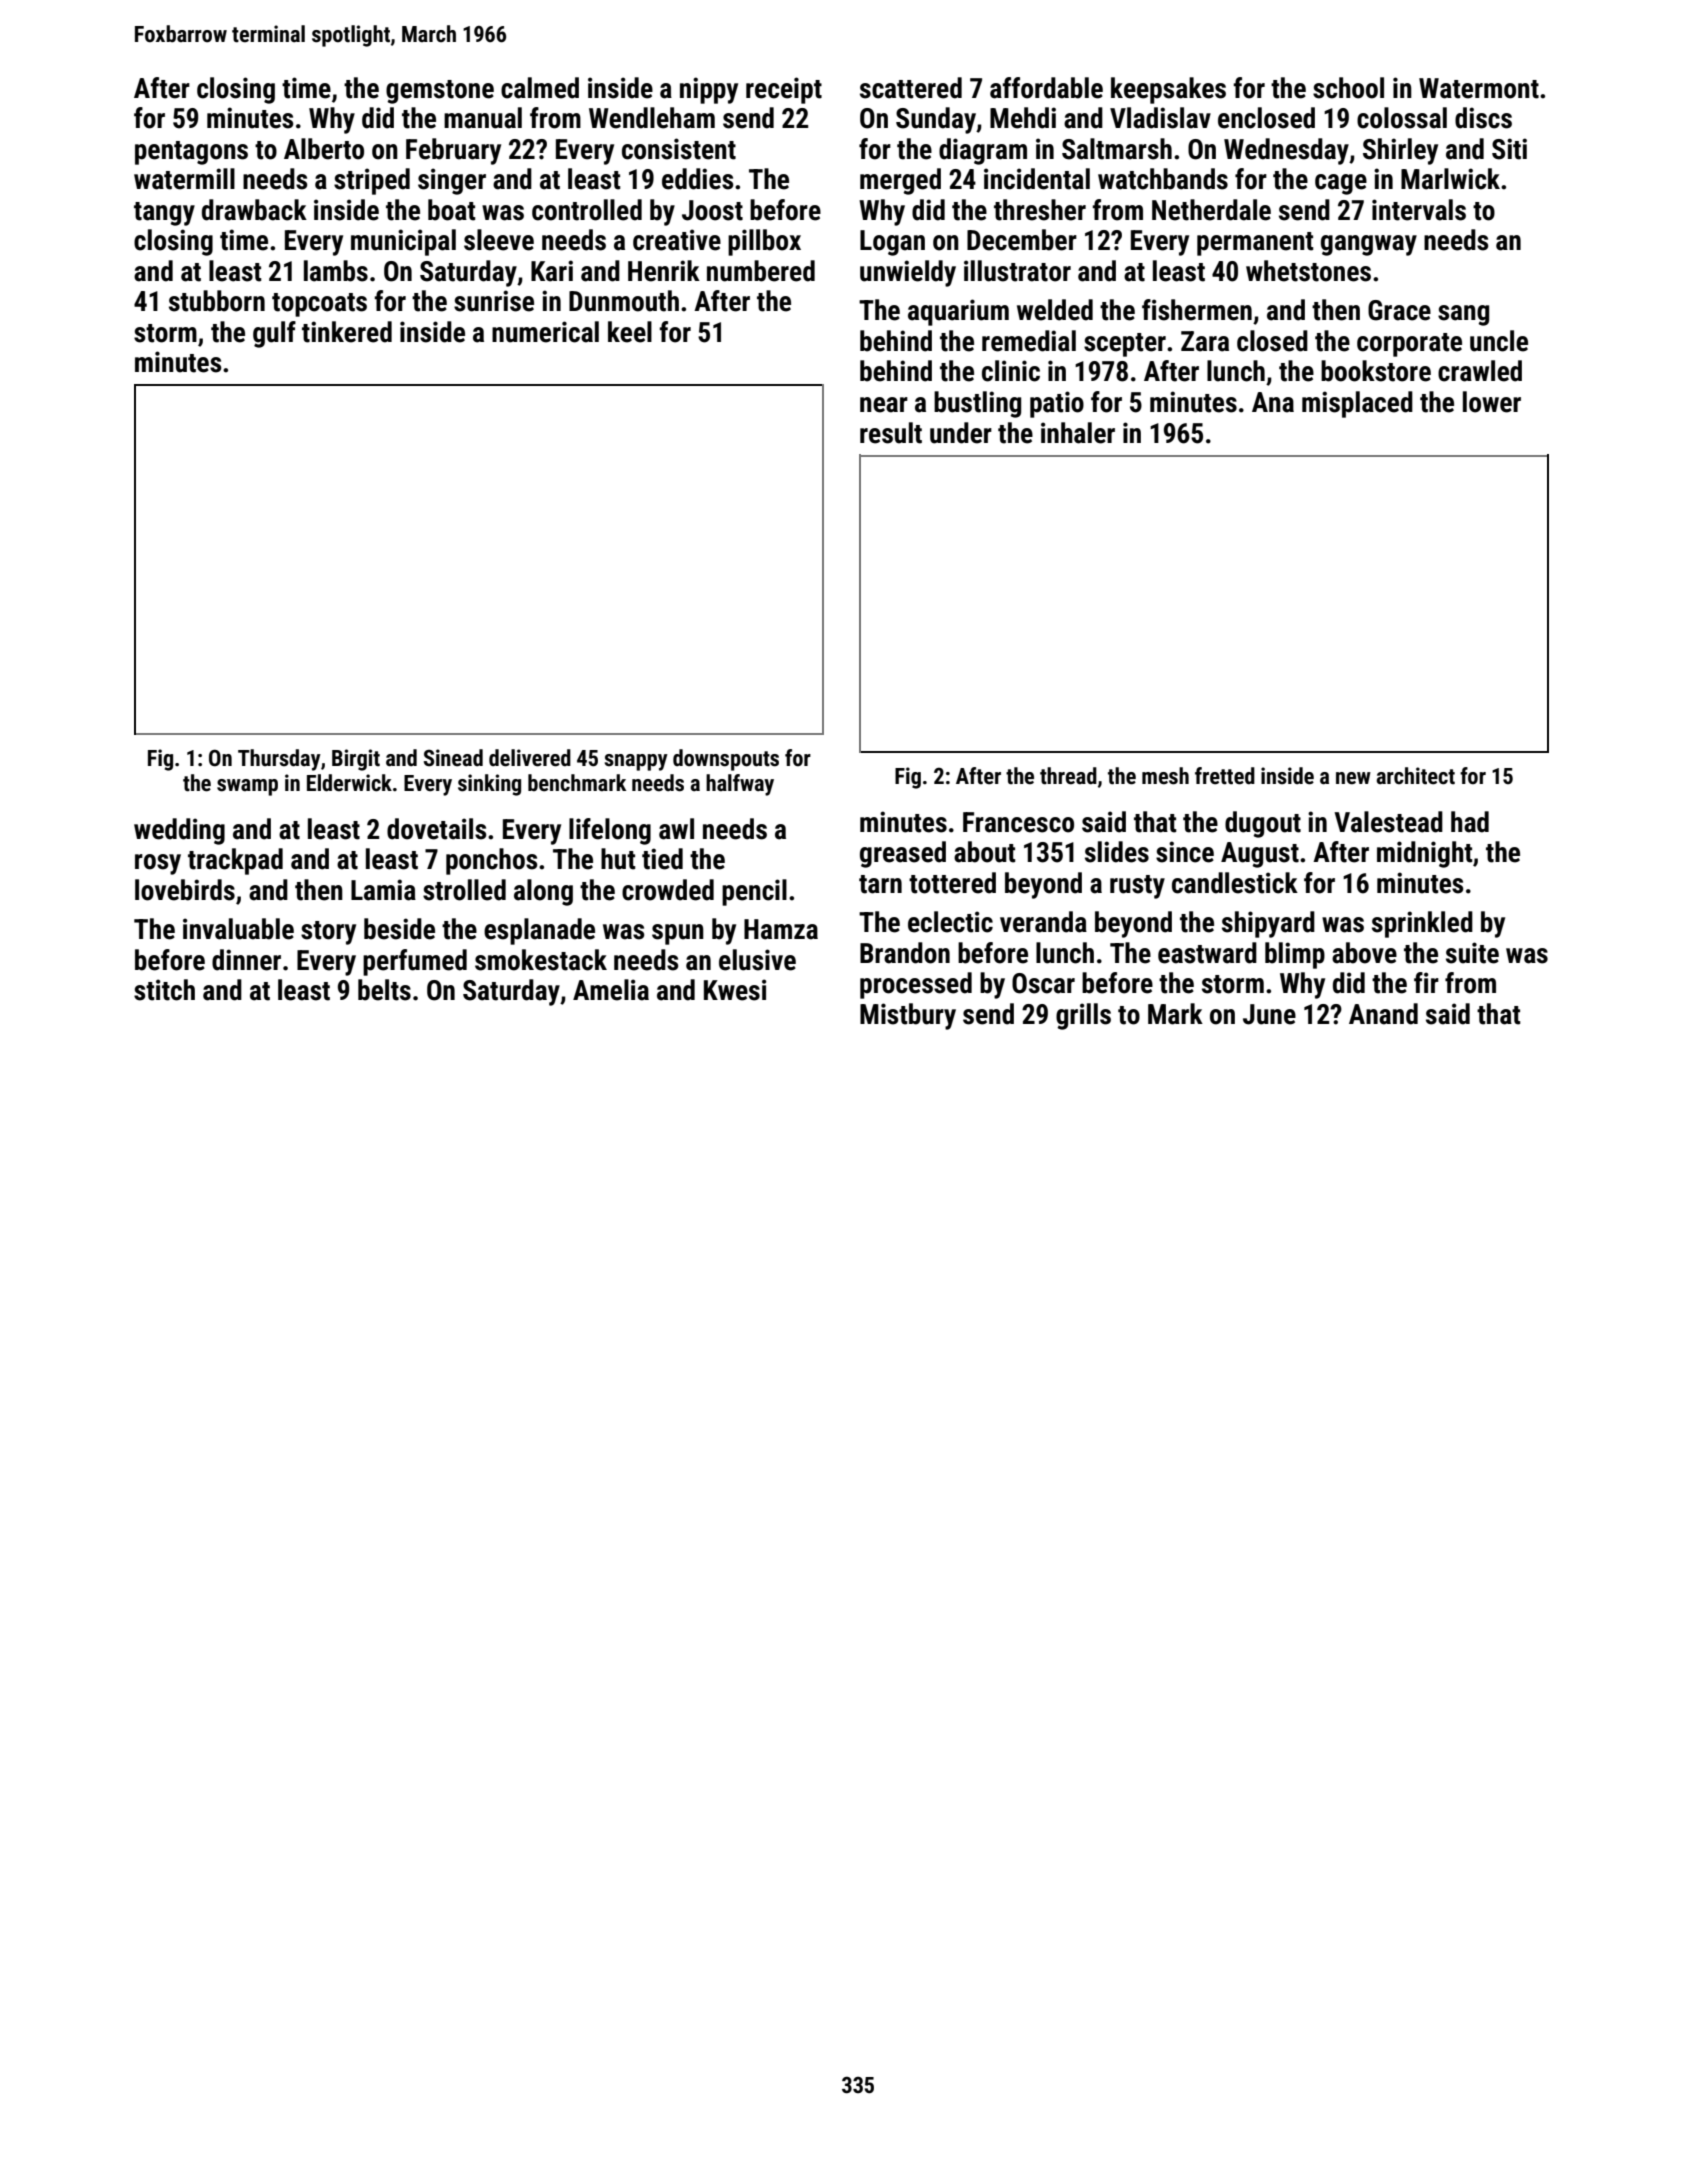 The image size is (1683, 2178). What do you see at coordinates (540, 88) in the screenshot?
I see `calmed` at bounding box center [540, 88].
